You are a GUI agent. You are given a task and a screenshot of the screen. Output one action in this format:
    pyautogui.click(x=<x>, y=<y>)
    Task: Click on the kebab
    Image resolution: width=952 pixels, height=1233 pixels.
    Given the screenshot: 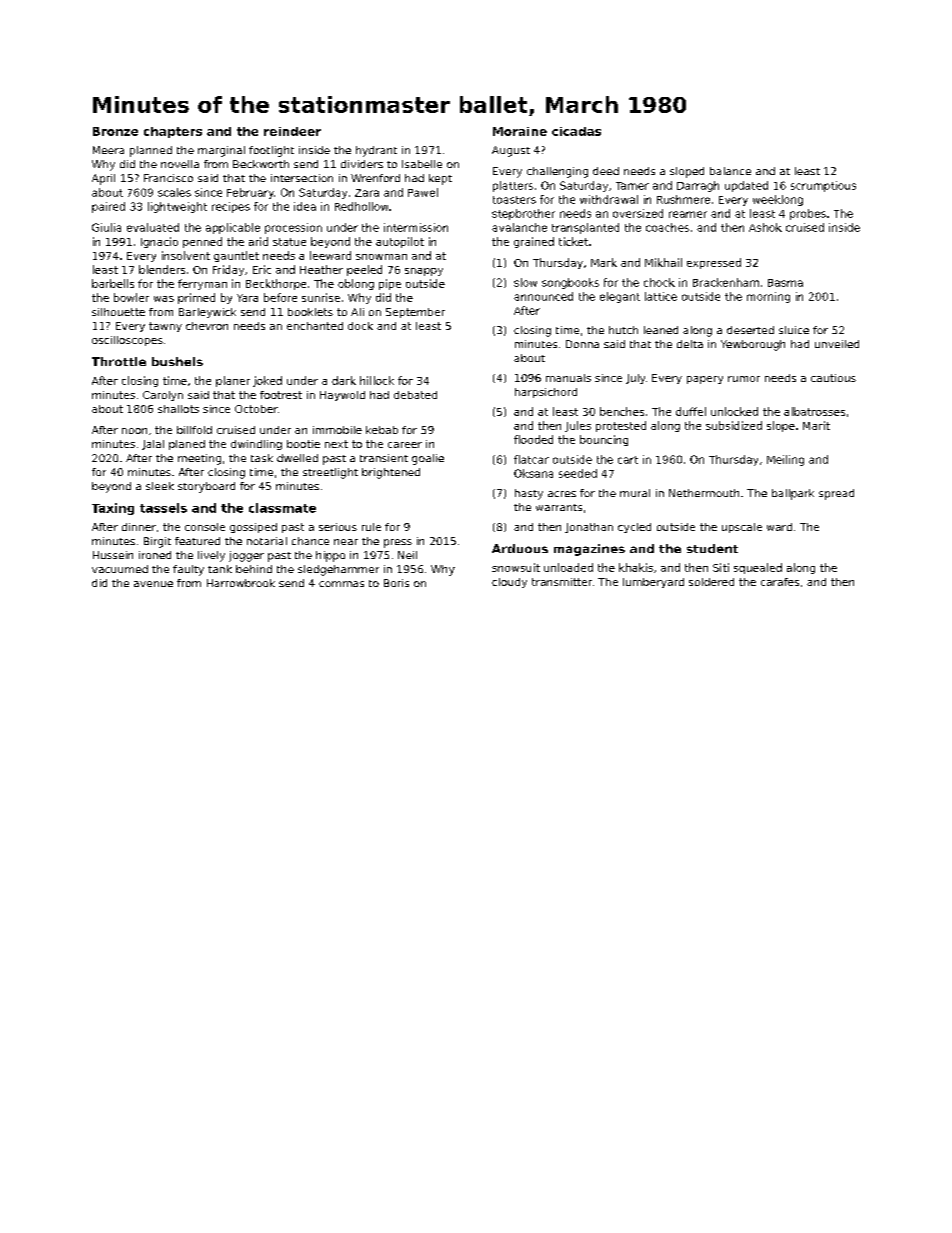 What is the action you would take?
    pyautogui.click(x=382, y=430)
